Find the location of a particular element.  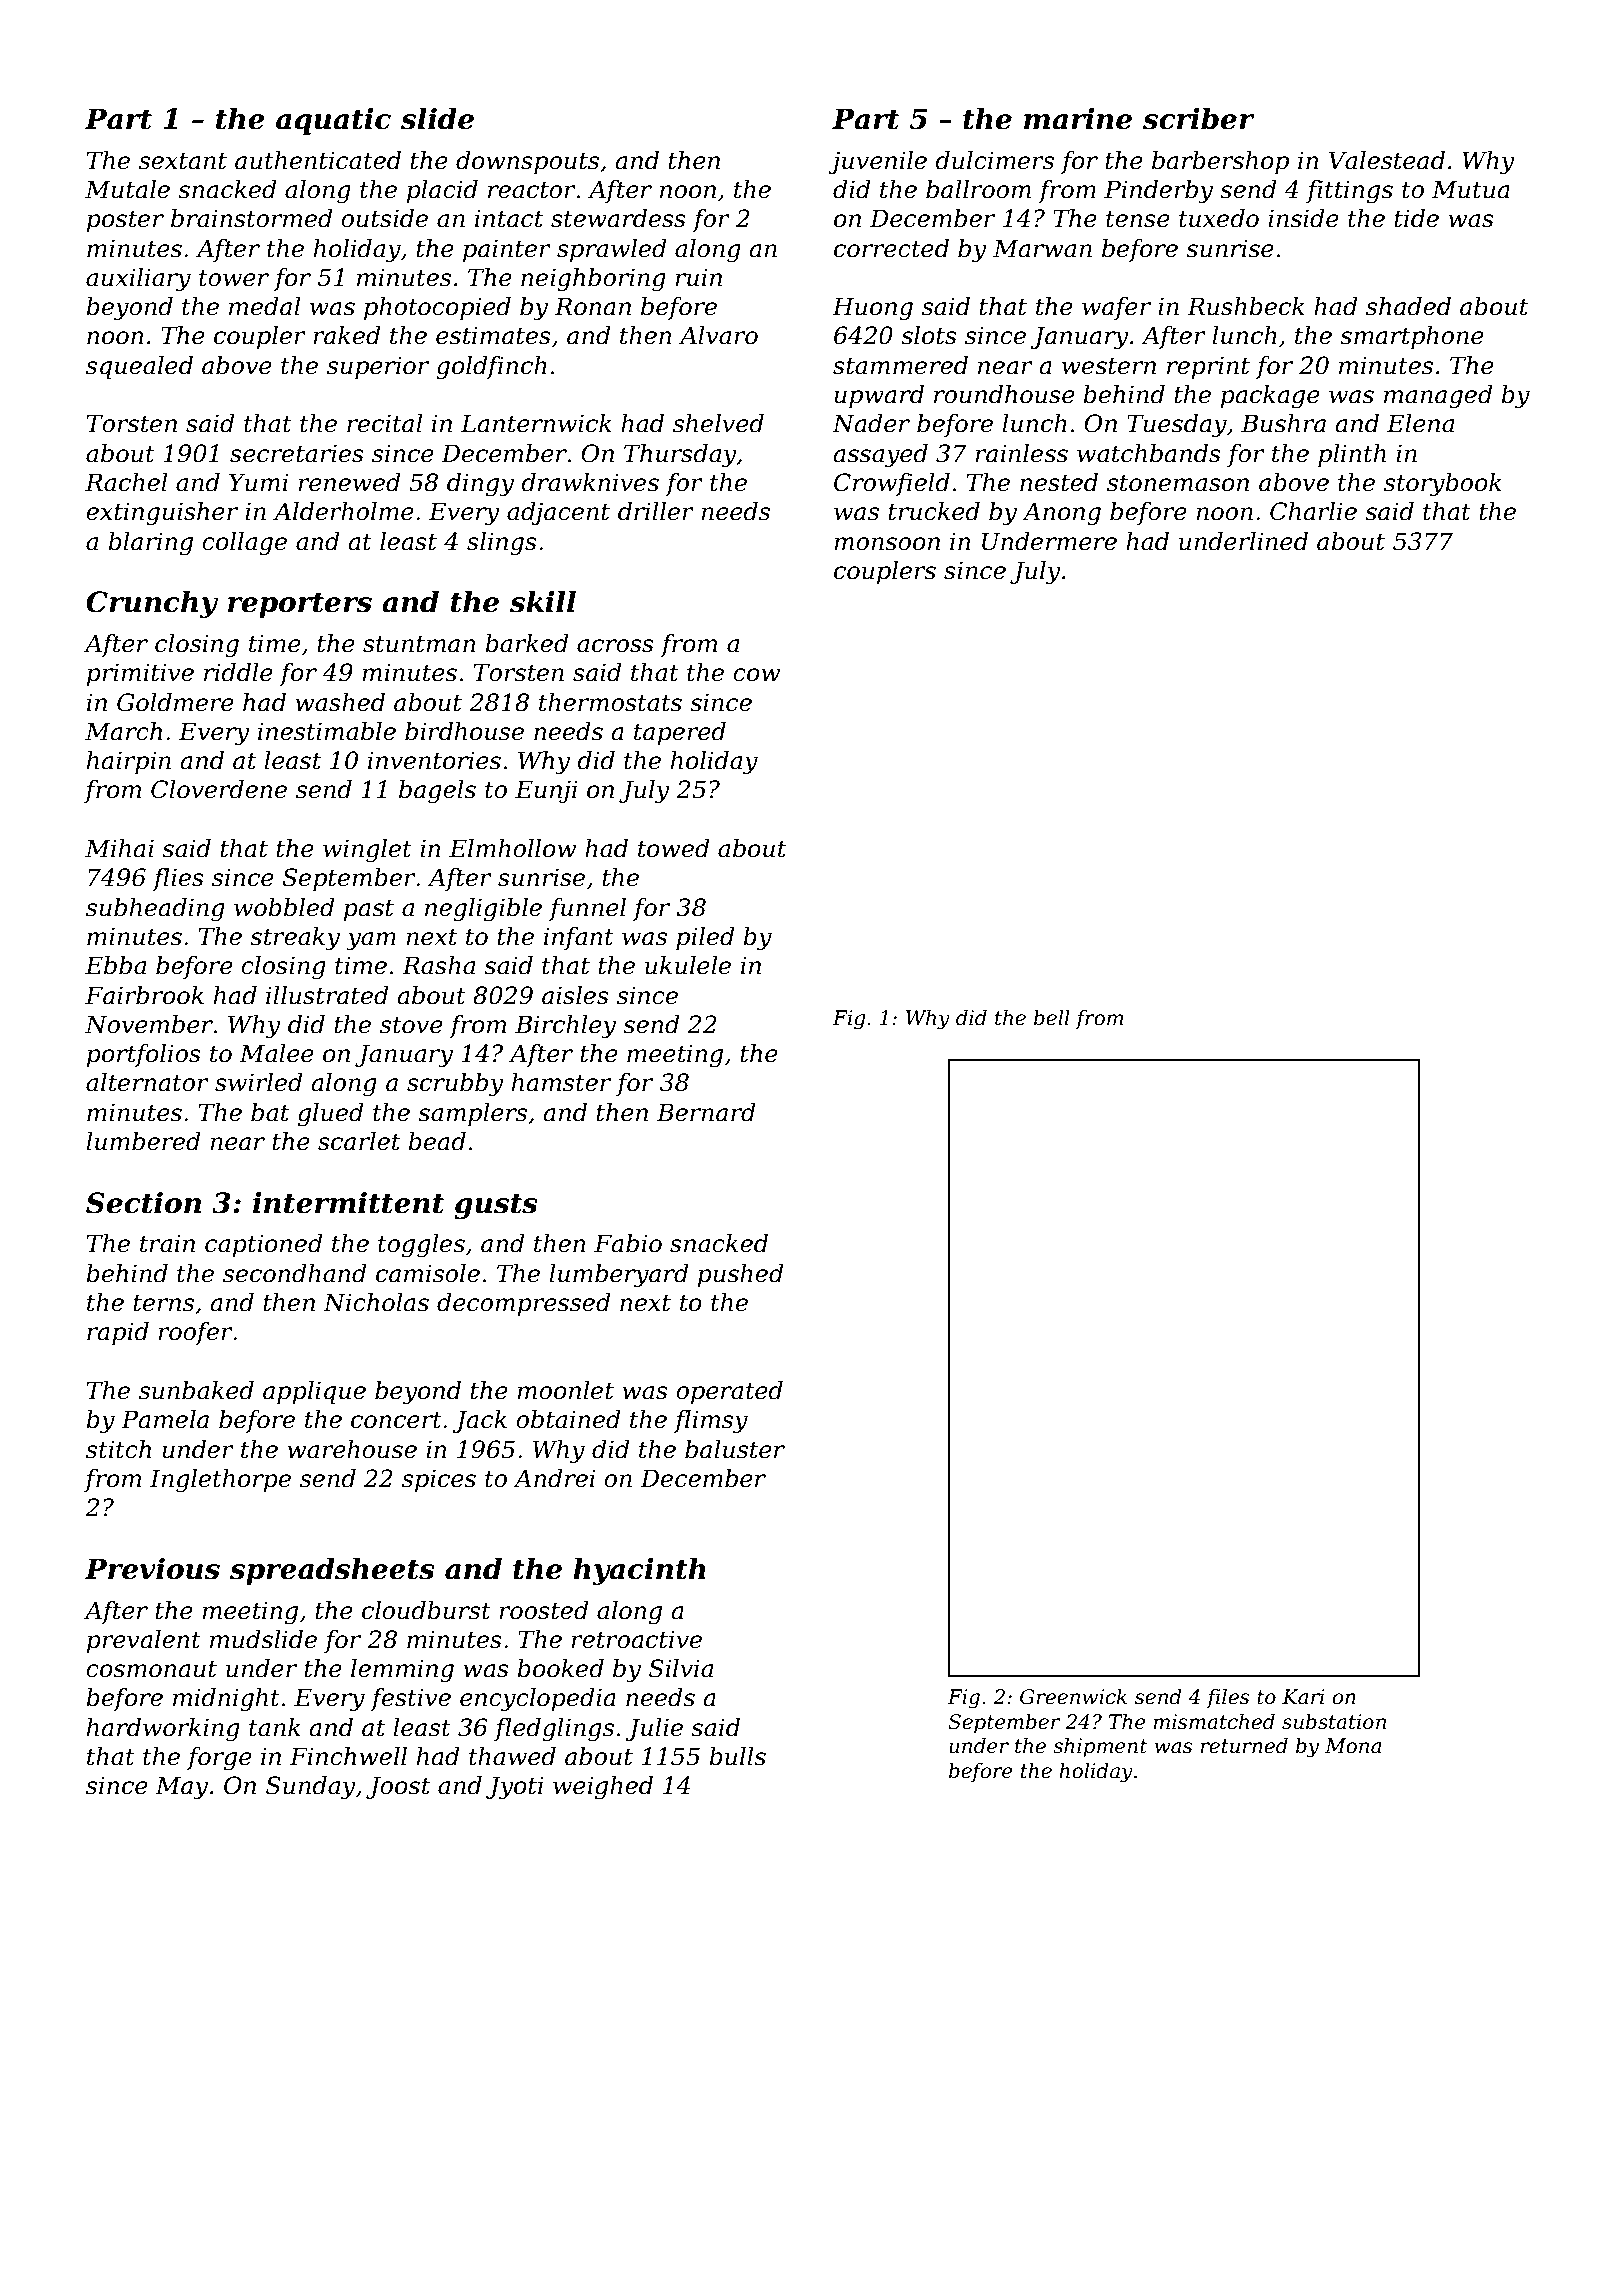

hyacinth is located at coordinates (639, 1571).
